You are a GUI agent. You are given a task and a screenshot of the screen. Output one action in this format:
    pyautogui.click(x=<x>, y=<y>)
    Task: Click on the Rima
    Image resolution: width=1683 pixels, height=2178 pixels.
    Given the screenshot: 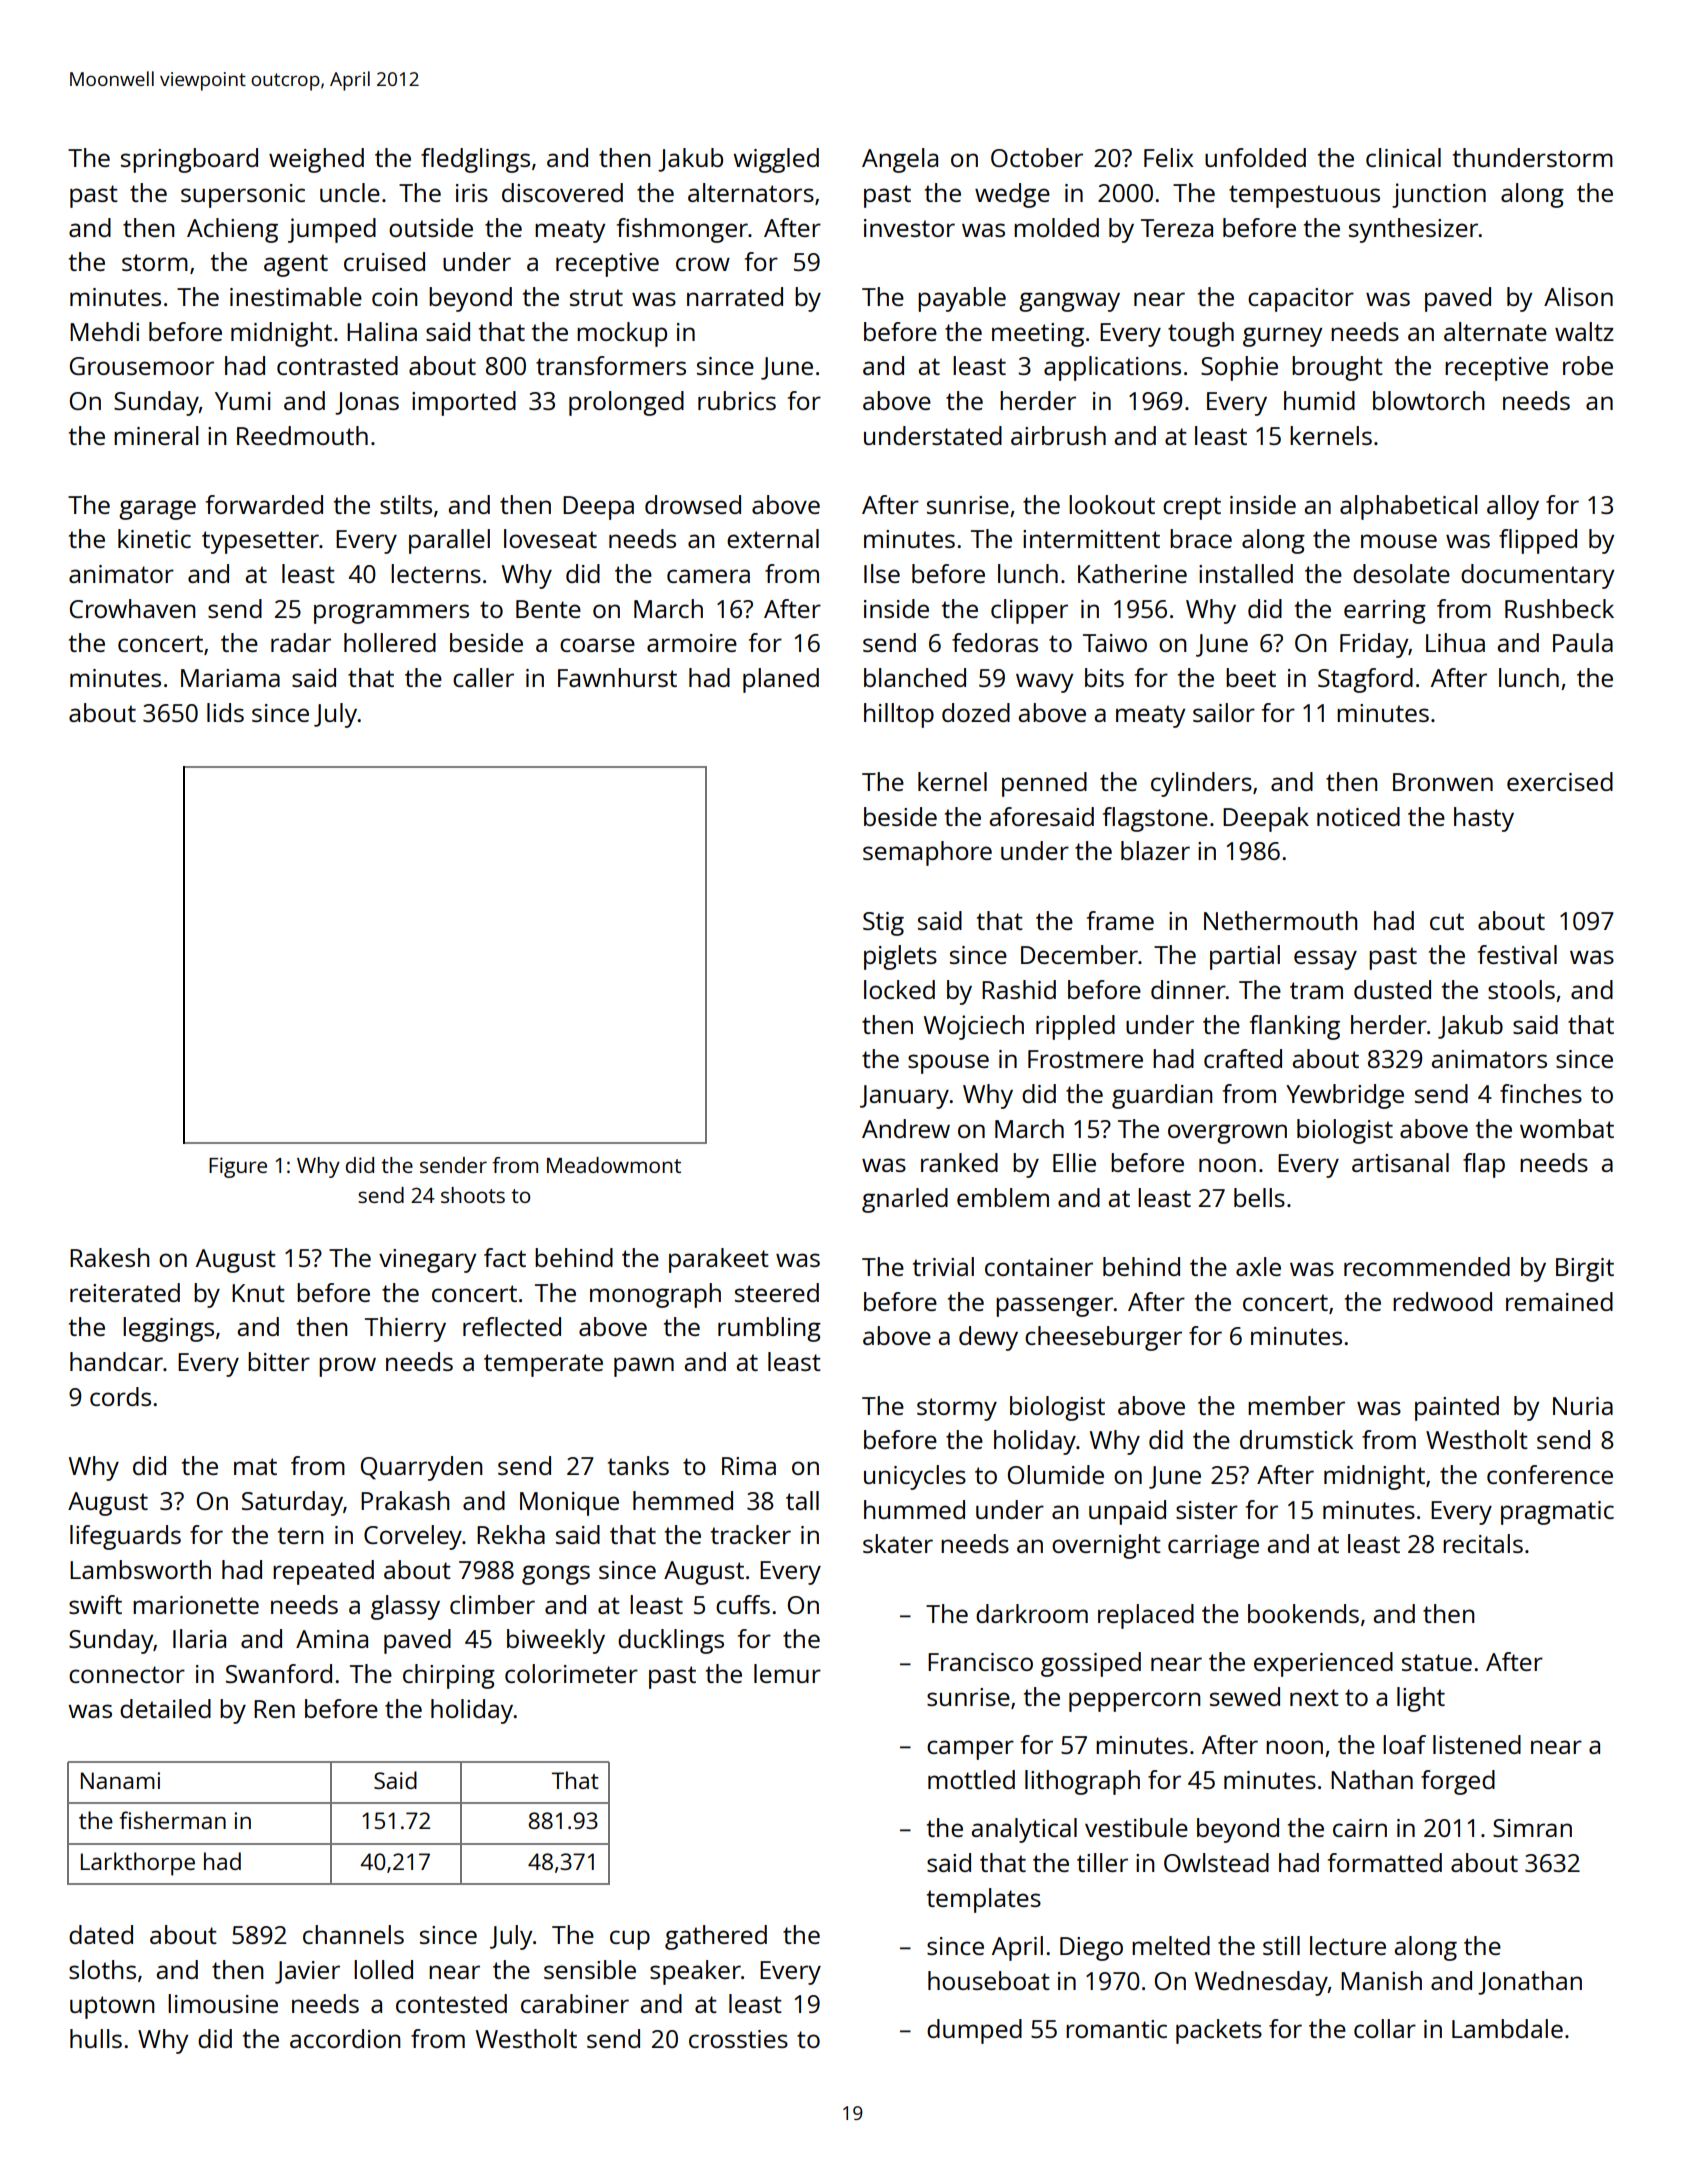 What is the action you would take?
    pyautogui.click(x=749, y=1466)
